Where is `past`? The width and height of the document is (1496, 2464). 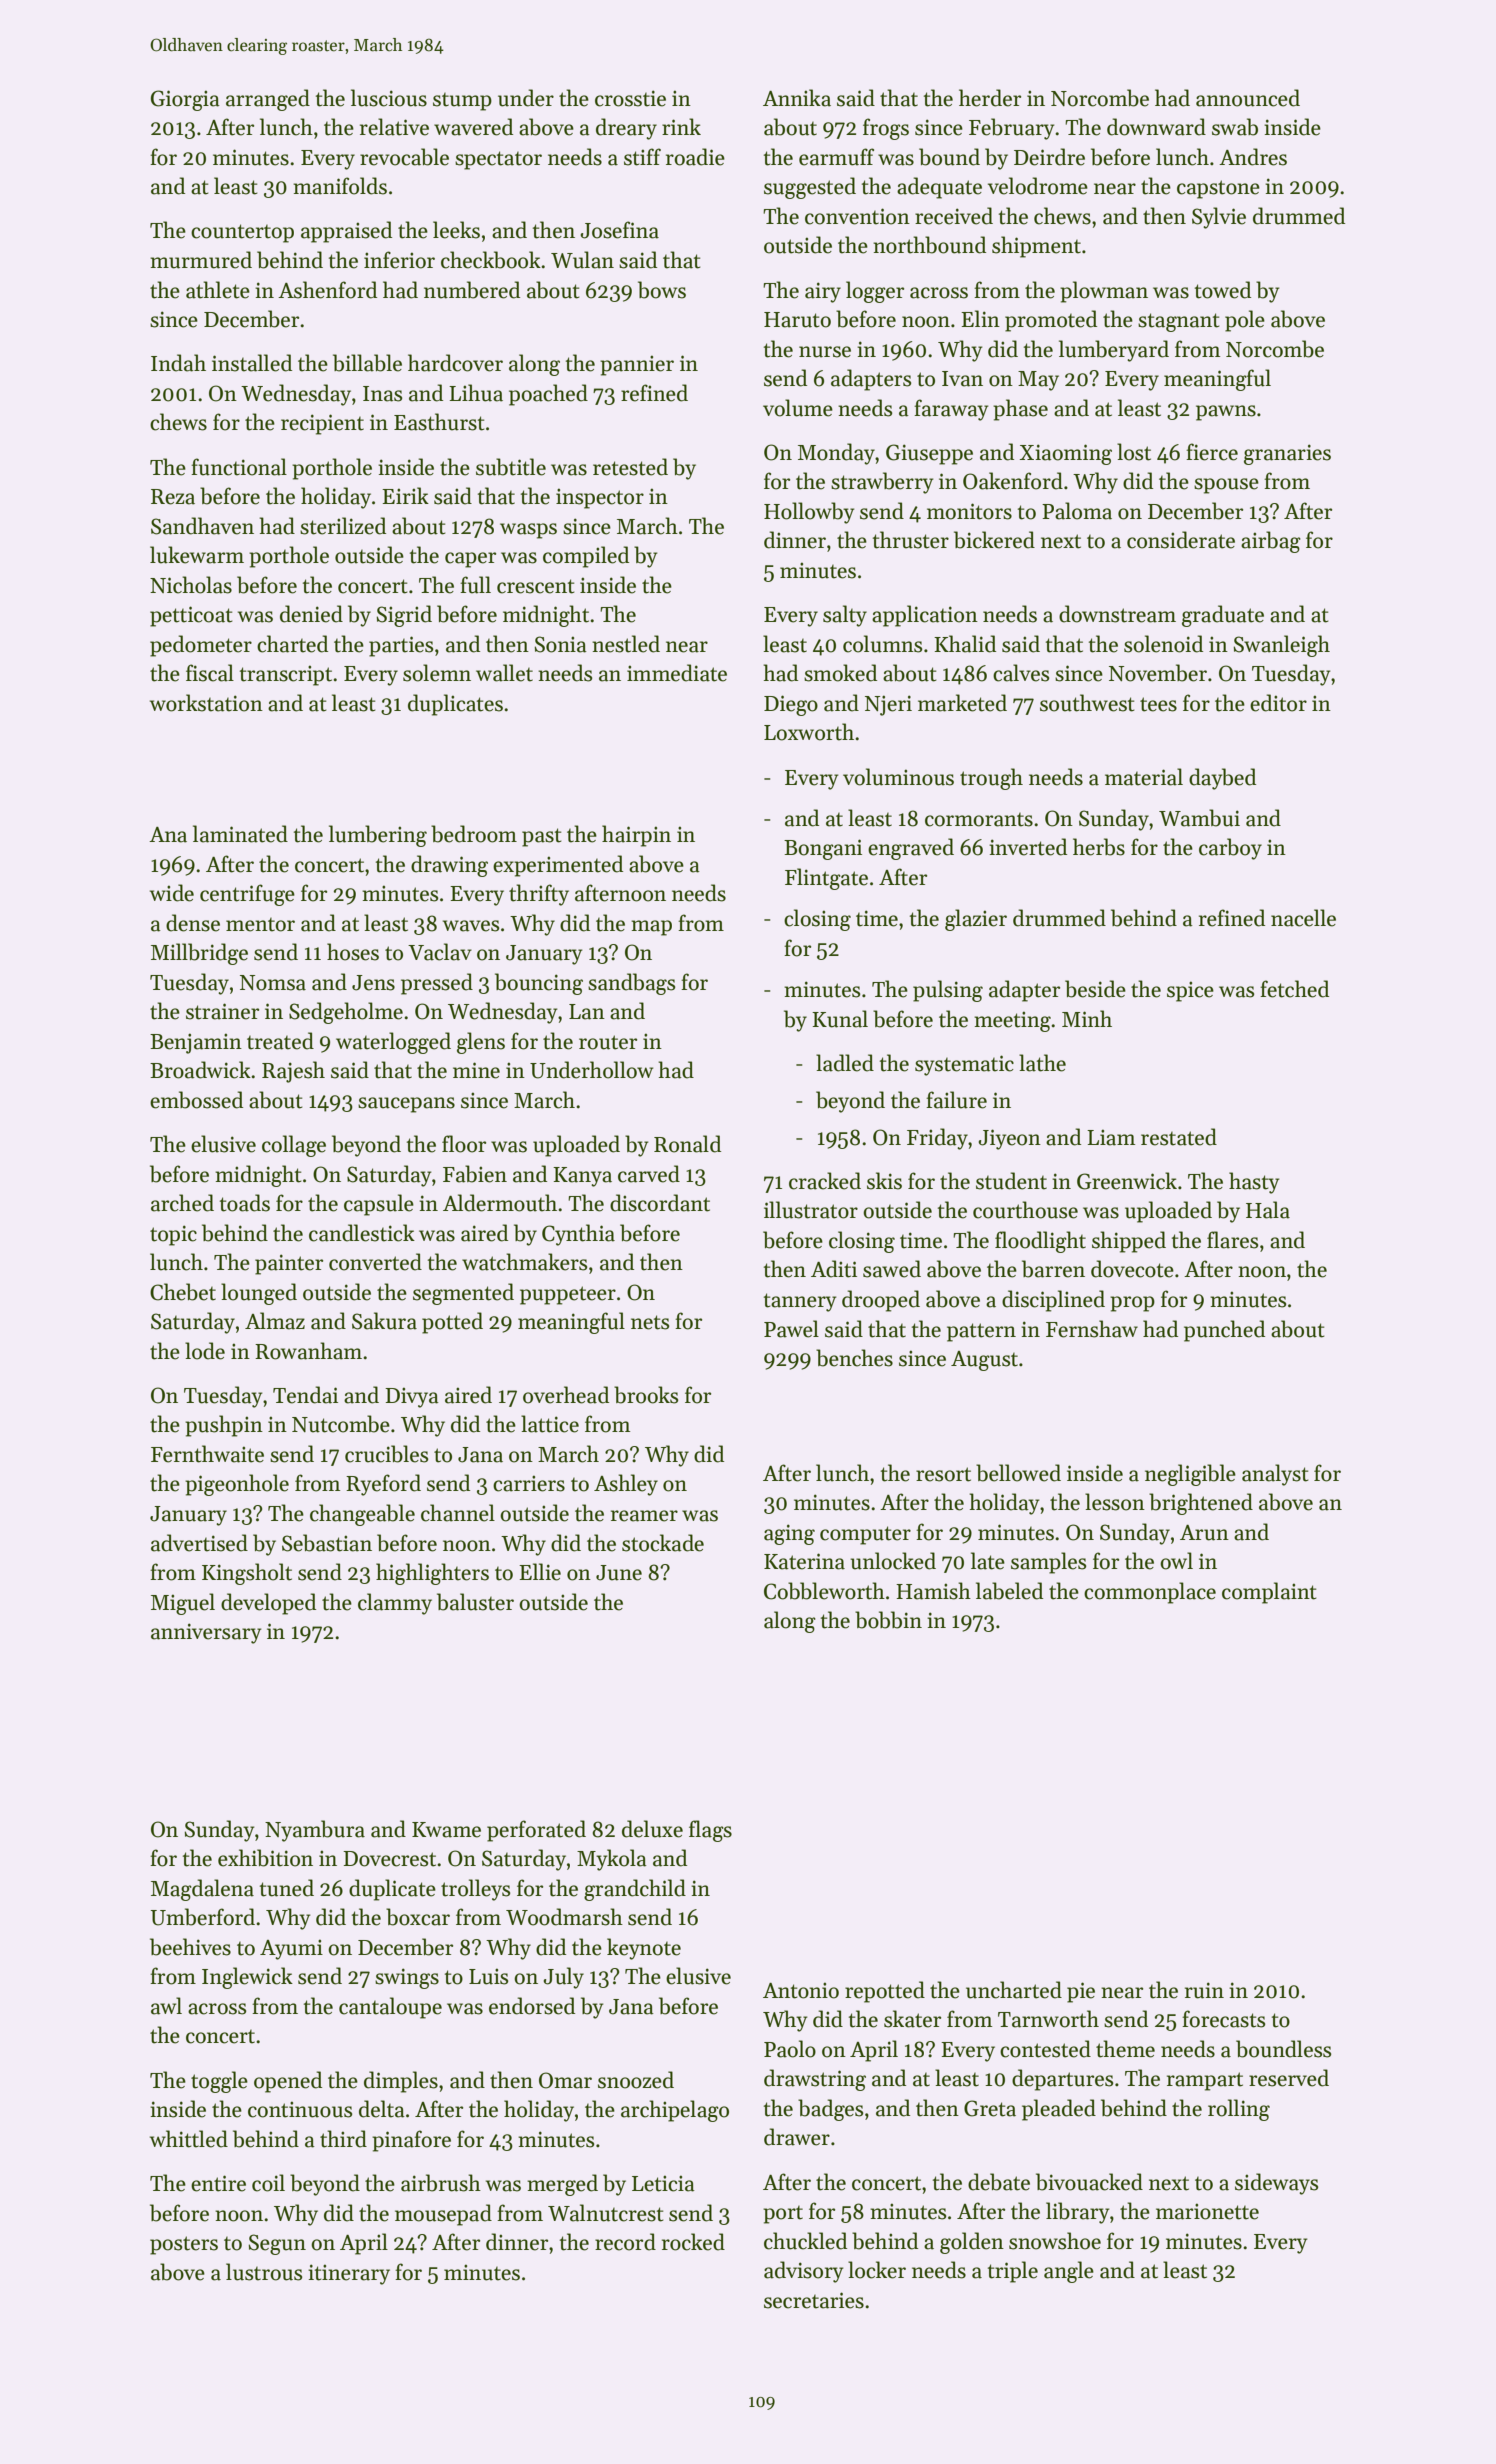 past is located at coordinates (542, 837).
